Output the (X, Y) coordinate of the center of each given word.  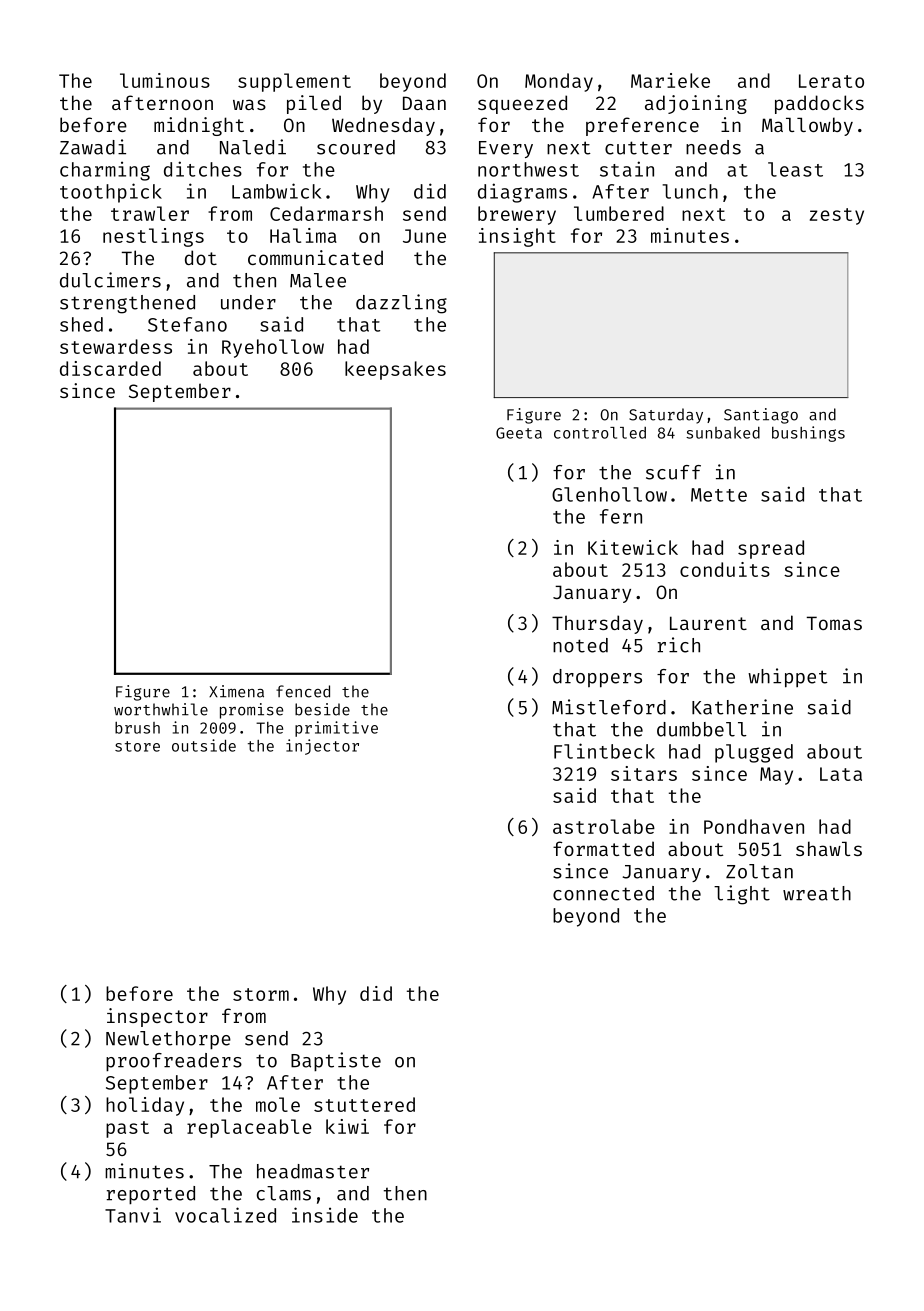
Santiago (761, 416)
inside (325, 1215)
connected (603, 893)
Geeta (519, 433)
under (248, 302)
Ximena (236, 691)
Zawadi (93, 147)
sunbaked (723, 432)
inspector (157, 1017)
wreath (817, 893)
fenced (303, 691)
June (424, 236)
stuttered (364, 1104)
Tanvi (133, 1215)
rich (679, 645)
